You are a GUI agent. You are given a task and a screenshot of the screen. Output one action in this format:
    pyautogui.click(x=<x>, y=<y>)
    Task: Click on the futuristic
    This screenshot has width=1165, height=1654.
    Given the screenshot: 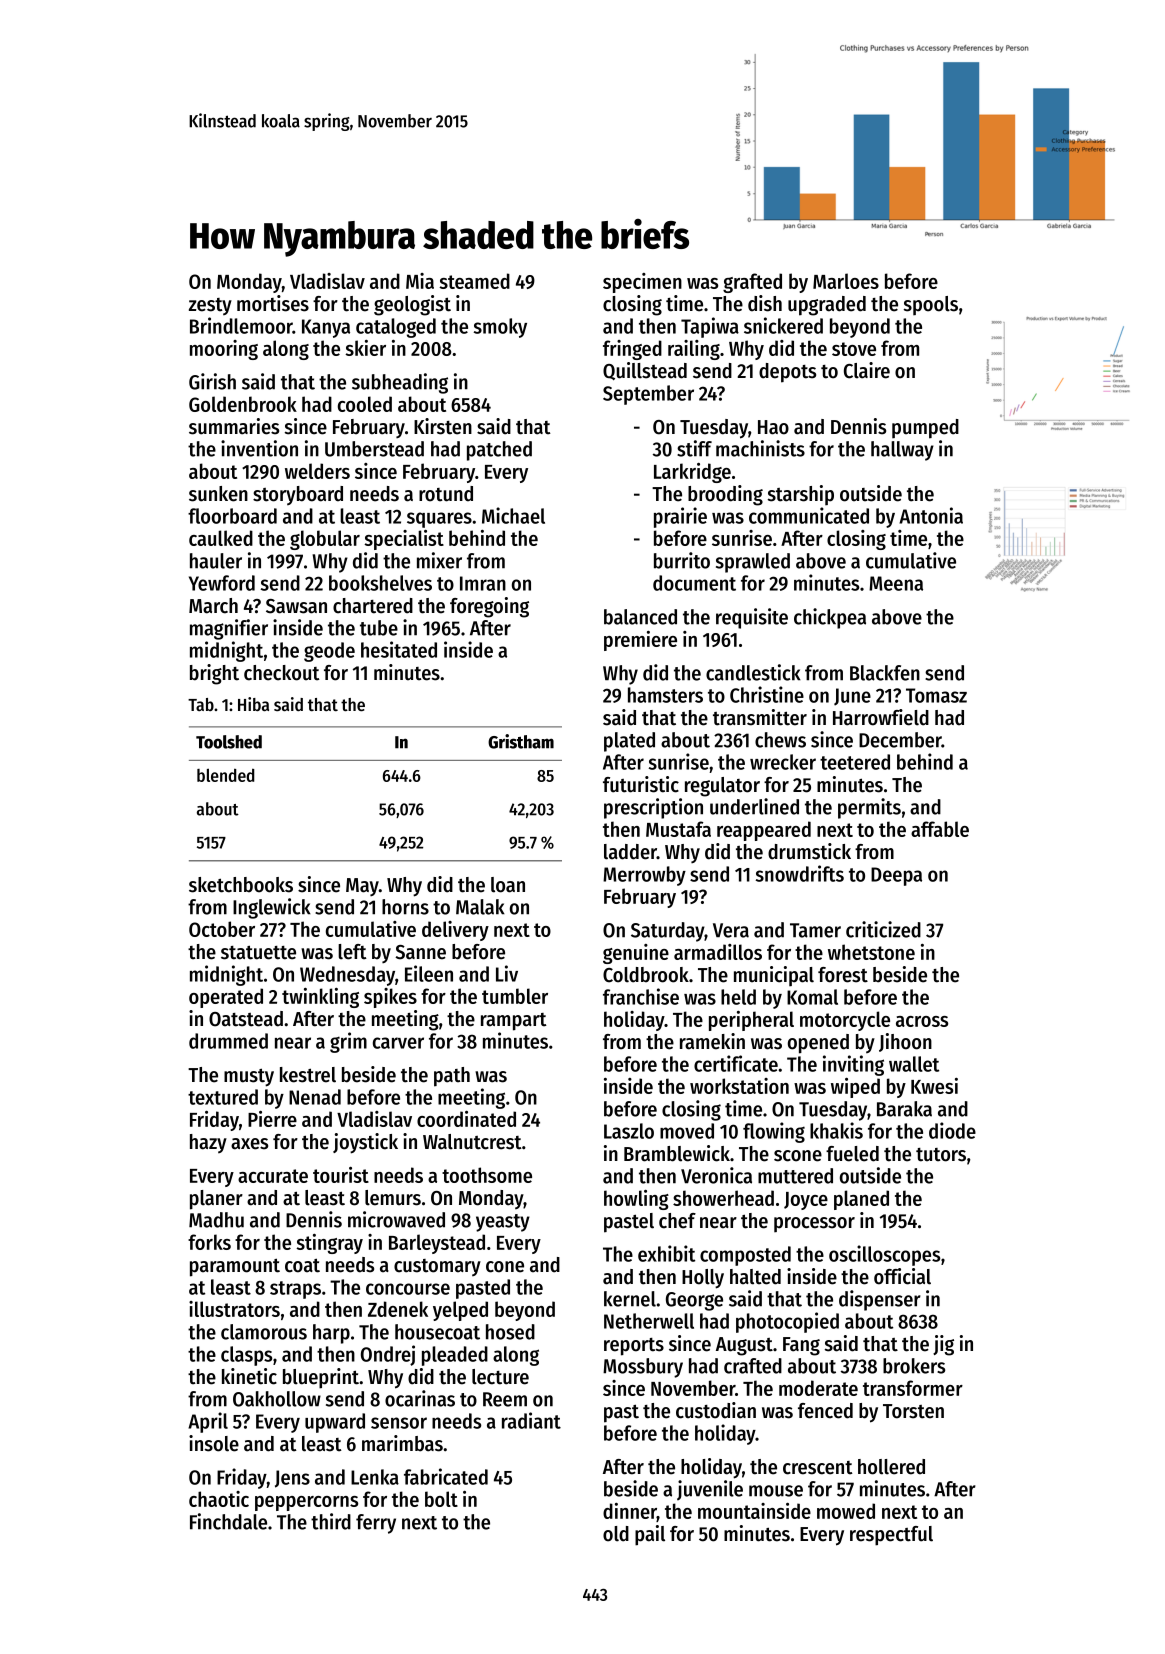 What is the action you would take?
    pyautogui.click(x=641, y=784)
